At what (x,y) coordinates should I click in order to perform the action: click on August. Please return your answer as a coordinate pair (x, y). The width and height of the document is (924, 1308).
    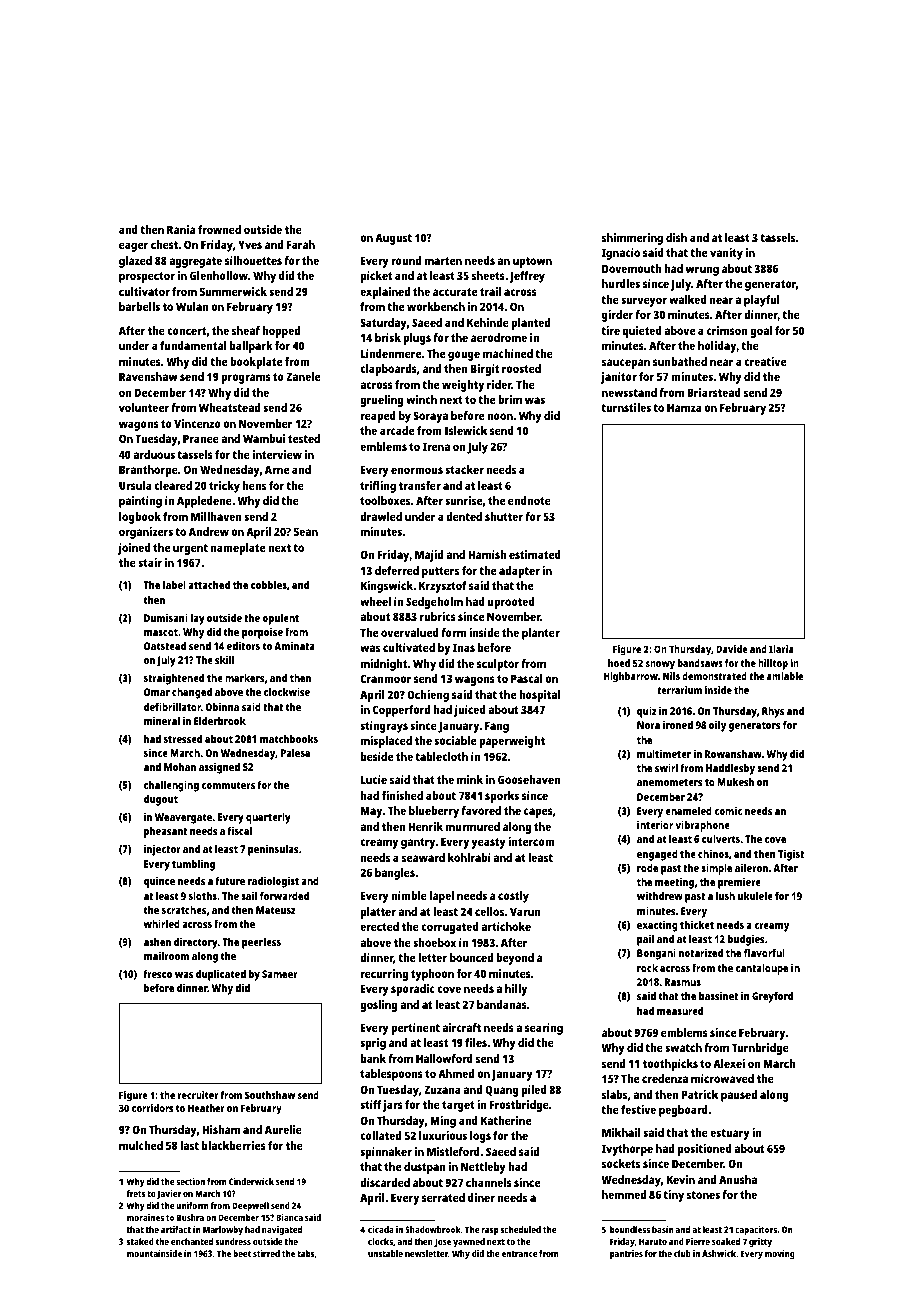
    Looking at the image, I should click on (393, 239).
